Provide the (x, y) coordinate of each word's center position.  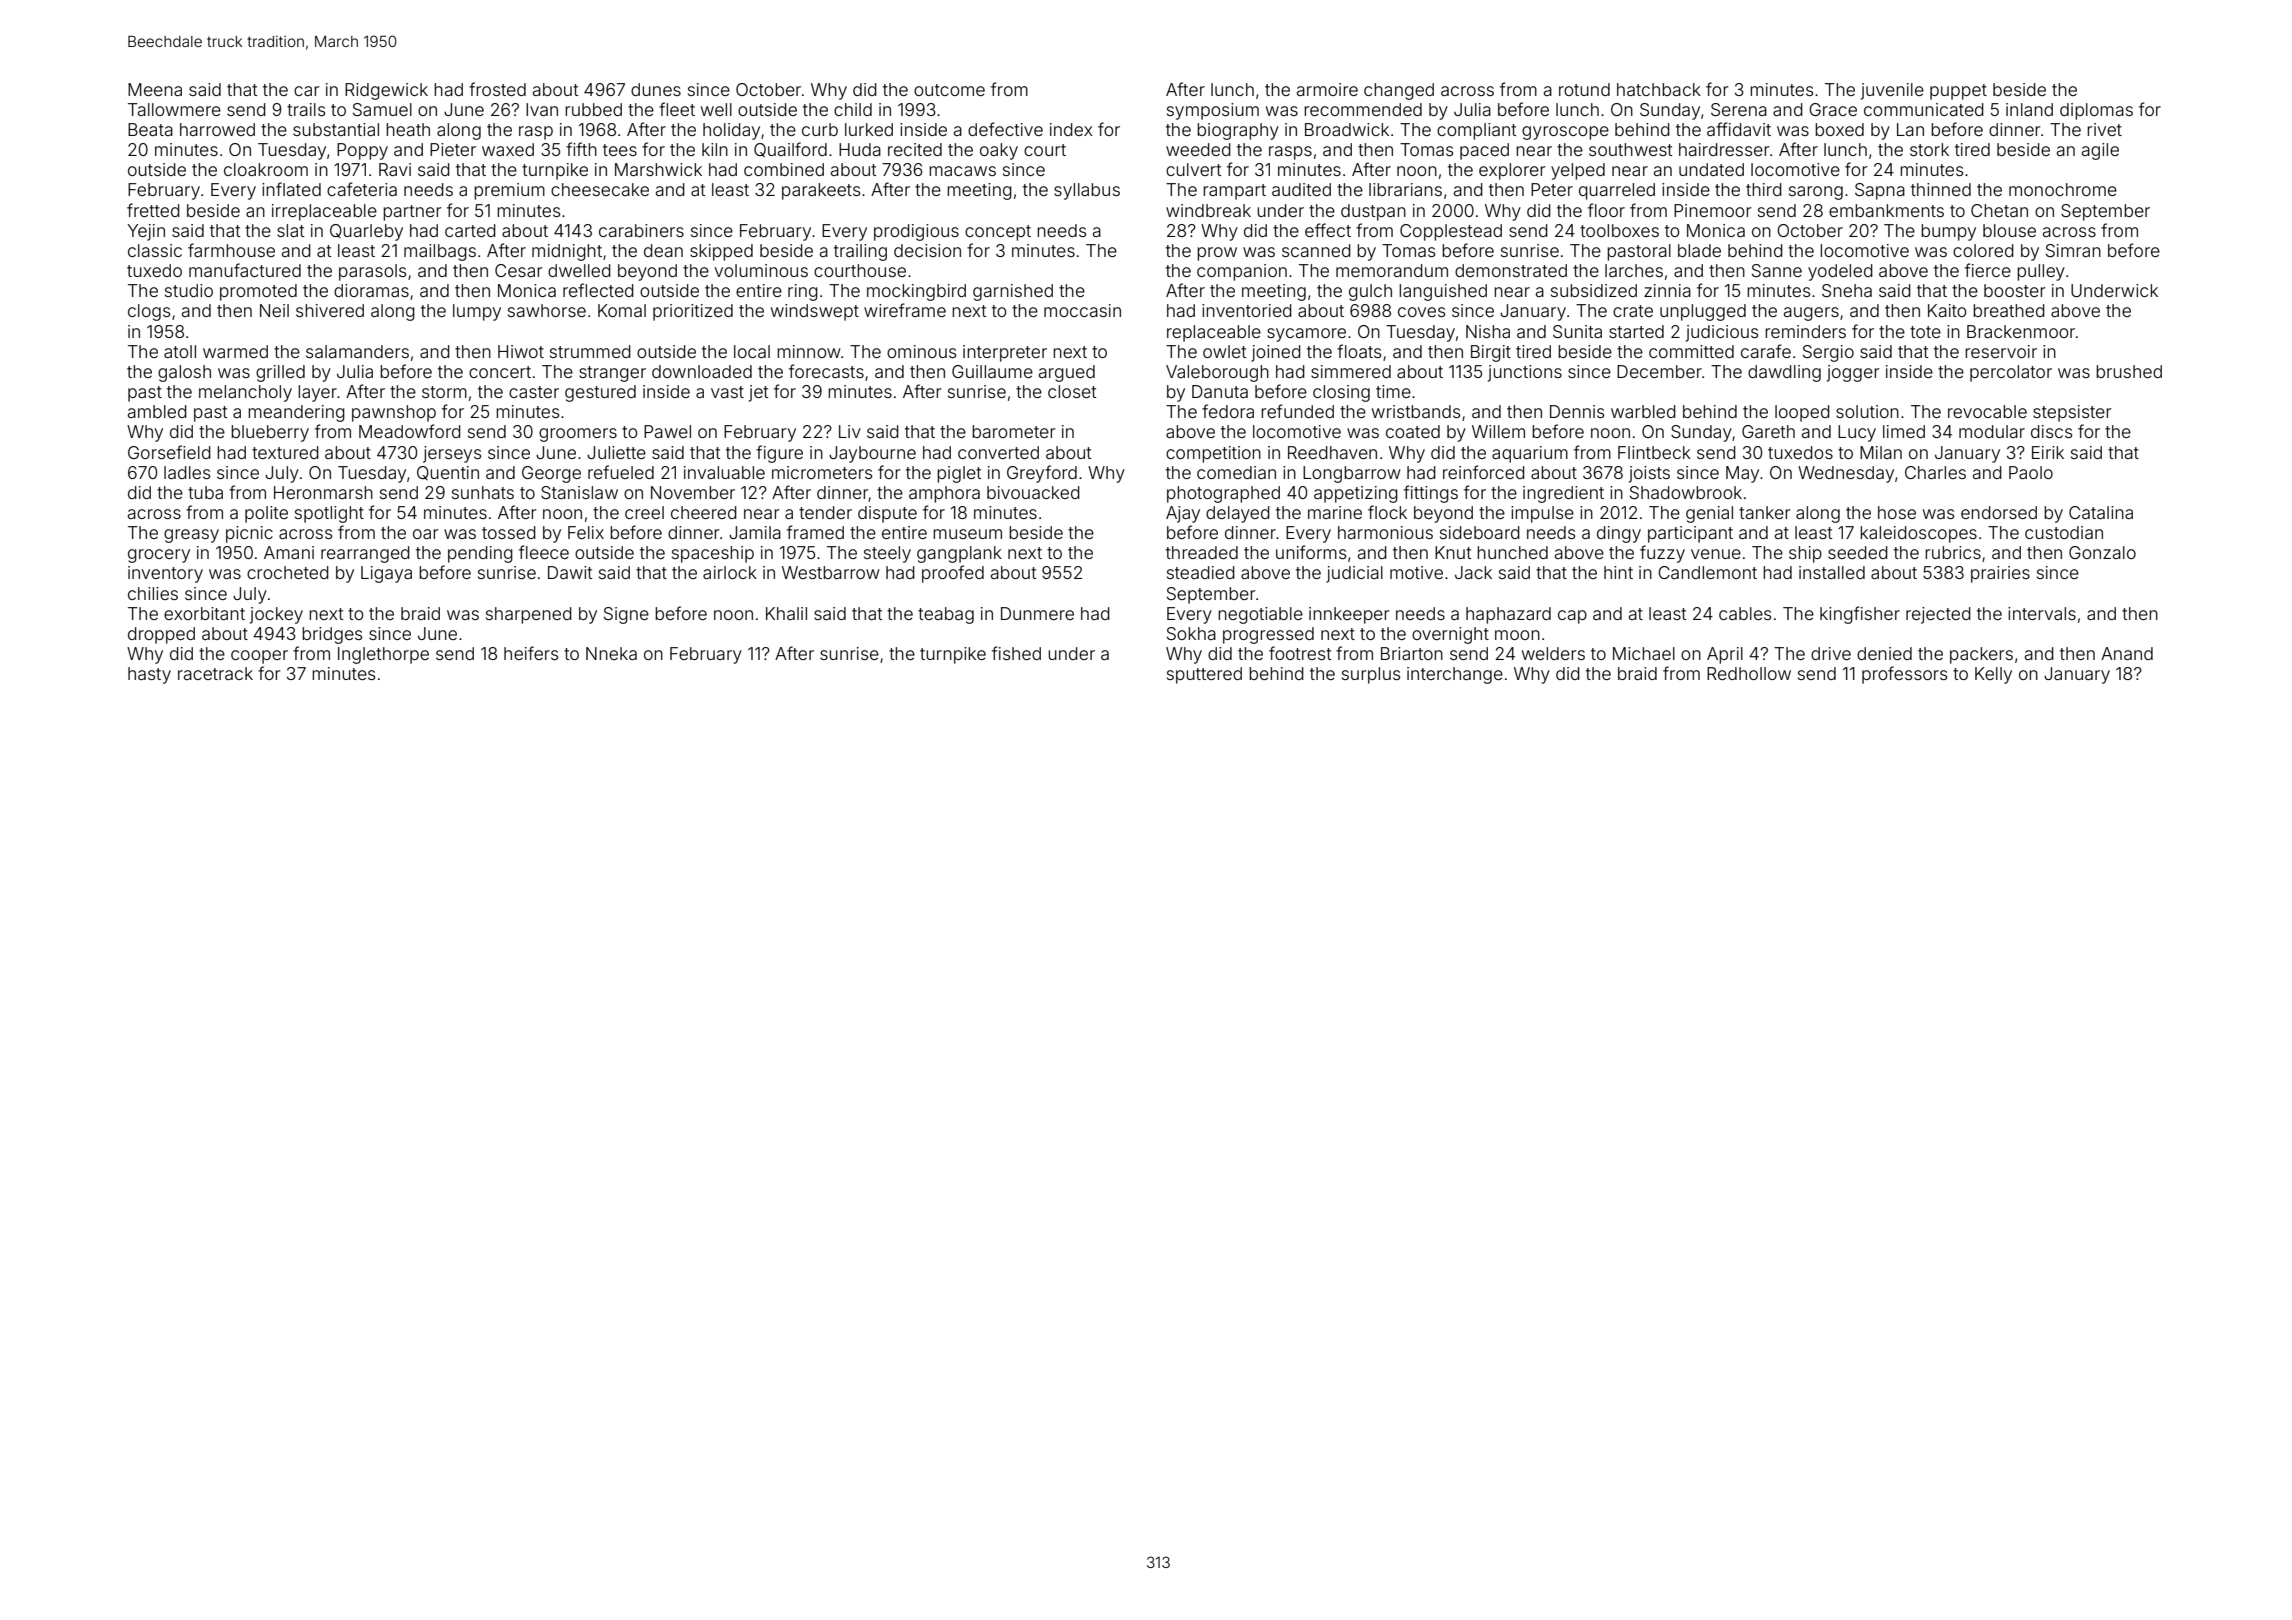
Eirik (2048, 452)
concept (998, 233)
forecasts (826, 371)
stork (1929, 149)
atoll (180, 351)
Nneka (611, 653)
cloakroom (266, 169)
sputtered (1204, 675)
